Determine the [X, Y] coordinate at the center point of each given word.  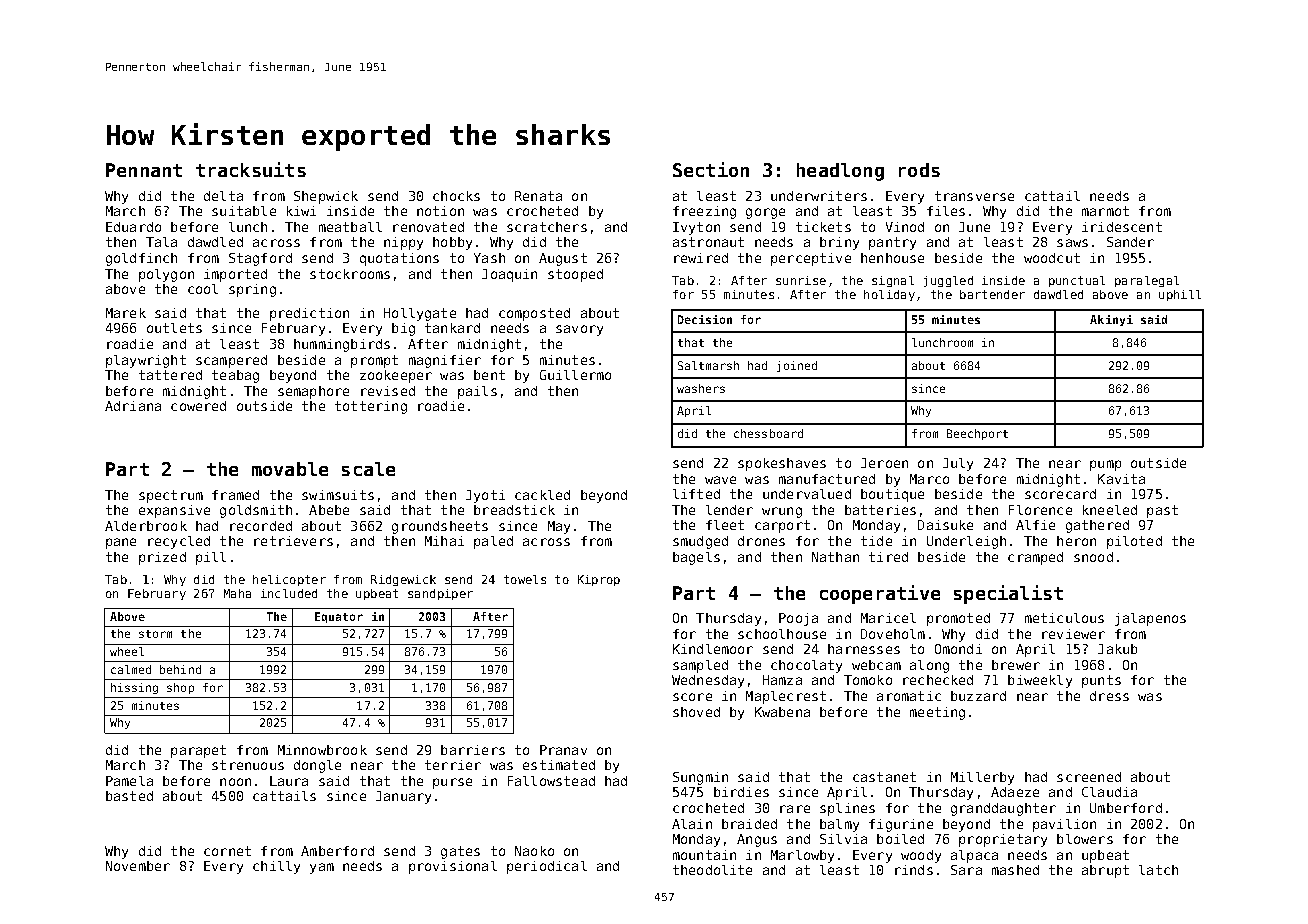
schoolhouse [782, 634]
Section [711, 169]
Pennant [144, 170]
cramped [1035, 558]
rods [919, 170]
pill [211, 558]
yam [322, 868]
